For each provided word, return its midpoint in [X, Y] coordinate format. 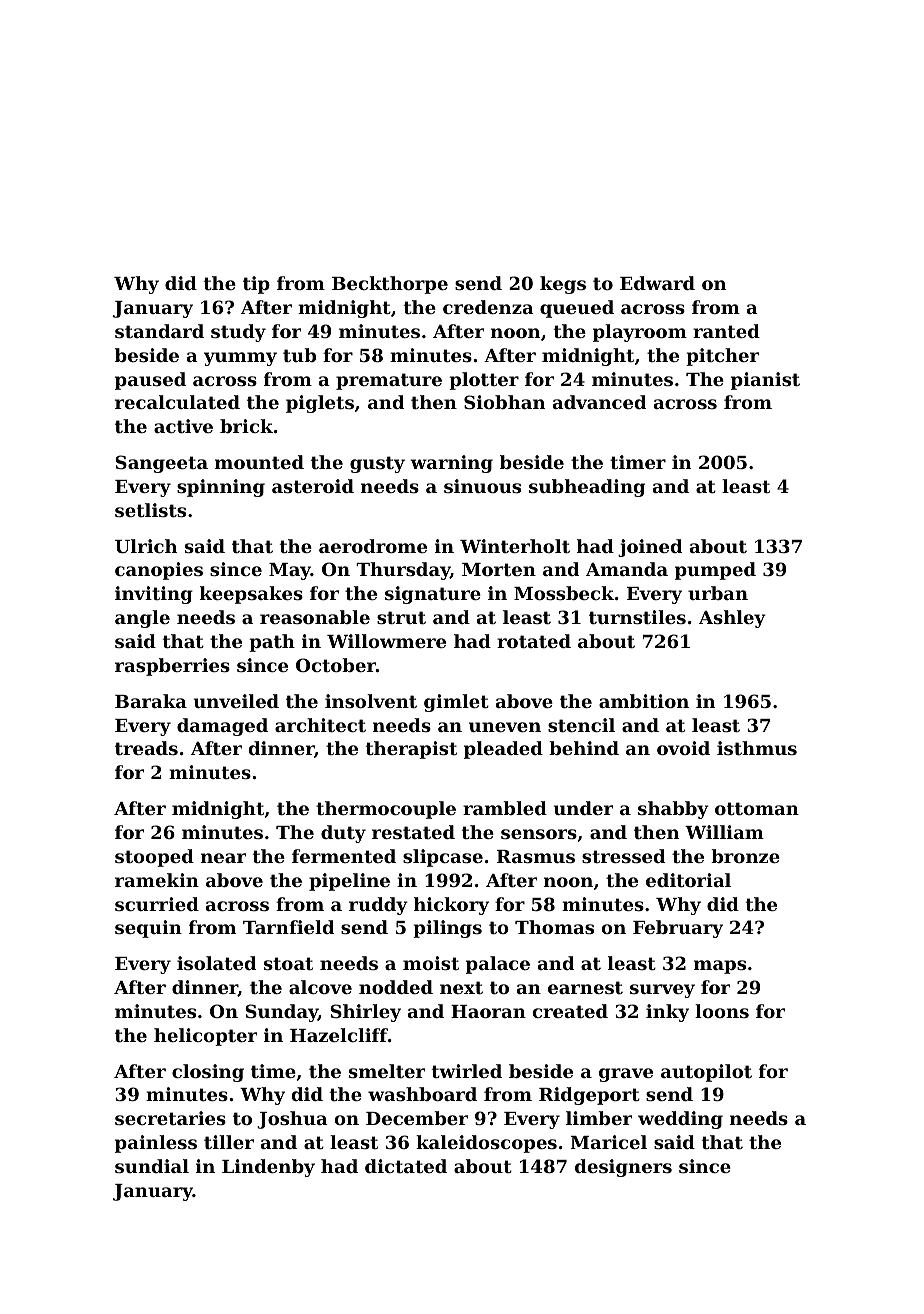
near [223, 858]
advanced [599, 402]
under [583, 808]
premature [389, 381]
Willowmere [386, 641]
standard [159, 331]
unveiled [236, 701]
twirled [467, 1071]
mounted [259, 462]
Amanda [627, 569]
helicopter [205, 1037]
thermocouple [386, 810]
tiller [229, 1142]
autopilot [706, 1073]
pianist [765, 381]
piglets [320, 404]
